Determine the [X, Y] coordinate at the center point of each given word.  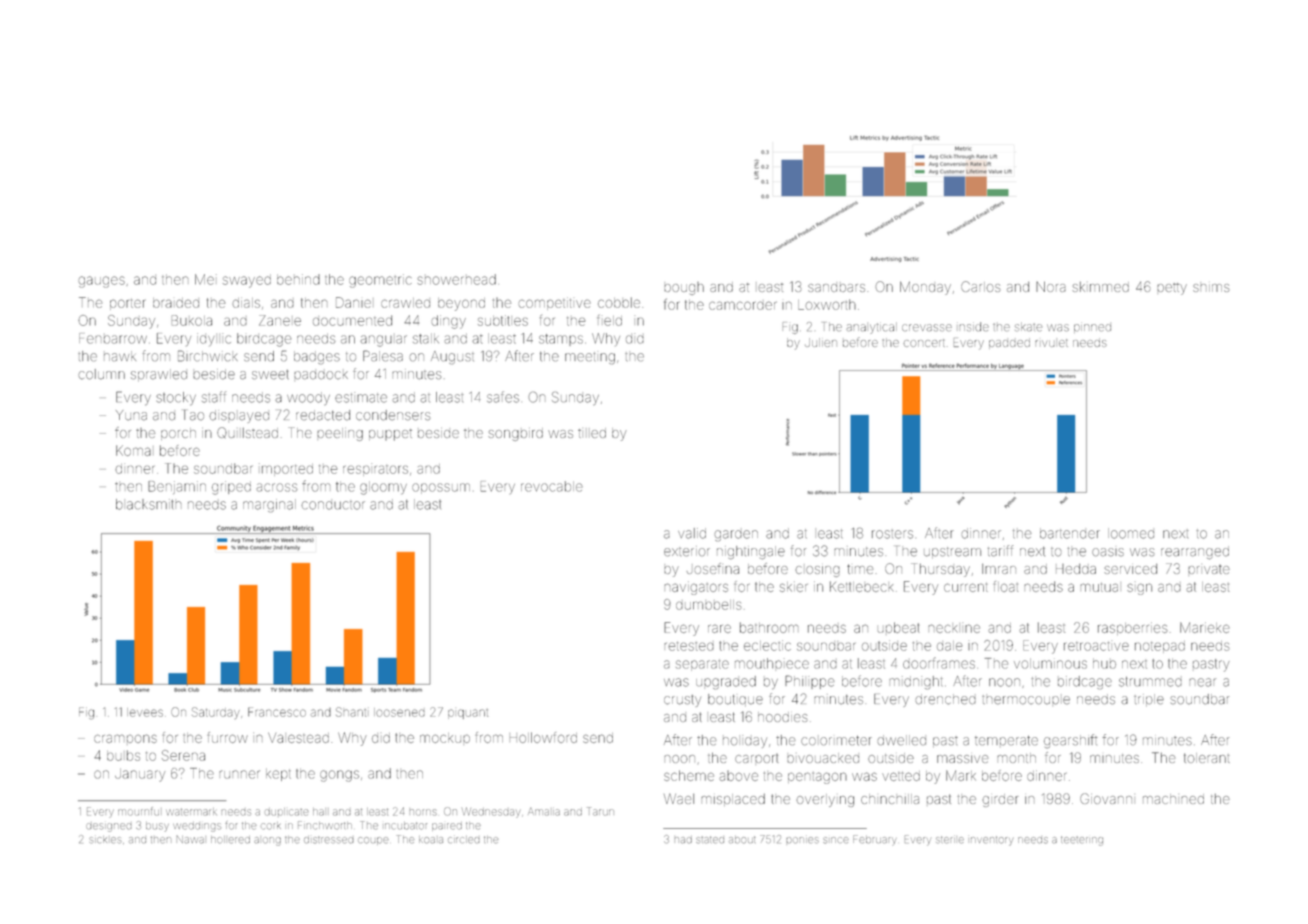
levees [145, 712]
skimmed [1100, 287]
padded [1009, 343]
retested [689, 646]
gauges [102, 282]
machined [1173, 799]
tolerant [1207, 758]
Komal [133, 450]
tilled [592, 433]
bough [684, 288]
